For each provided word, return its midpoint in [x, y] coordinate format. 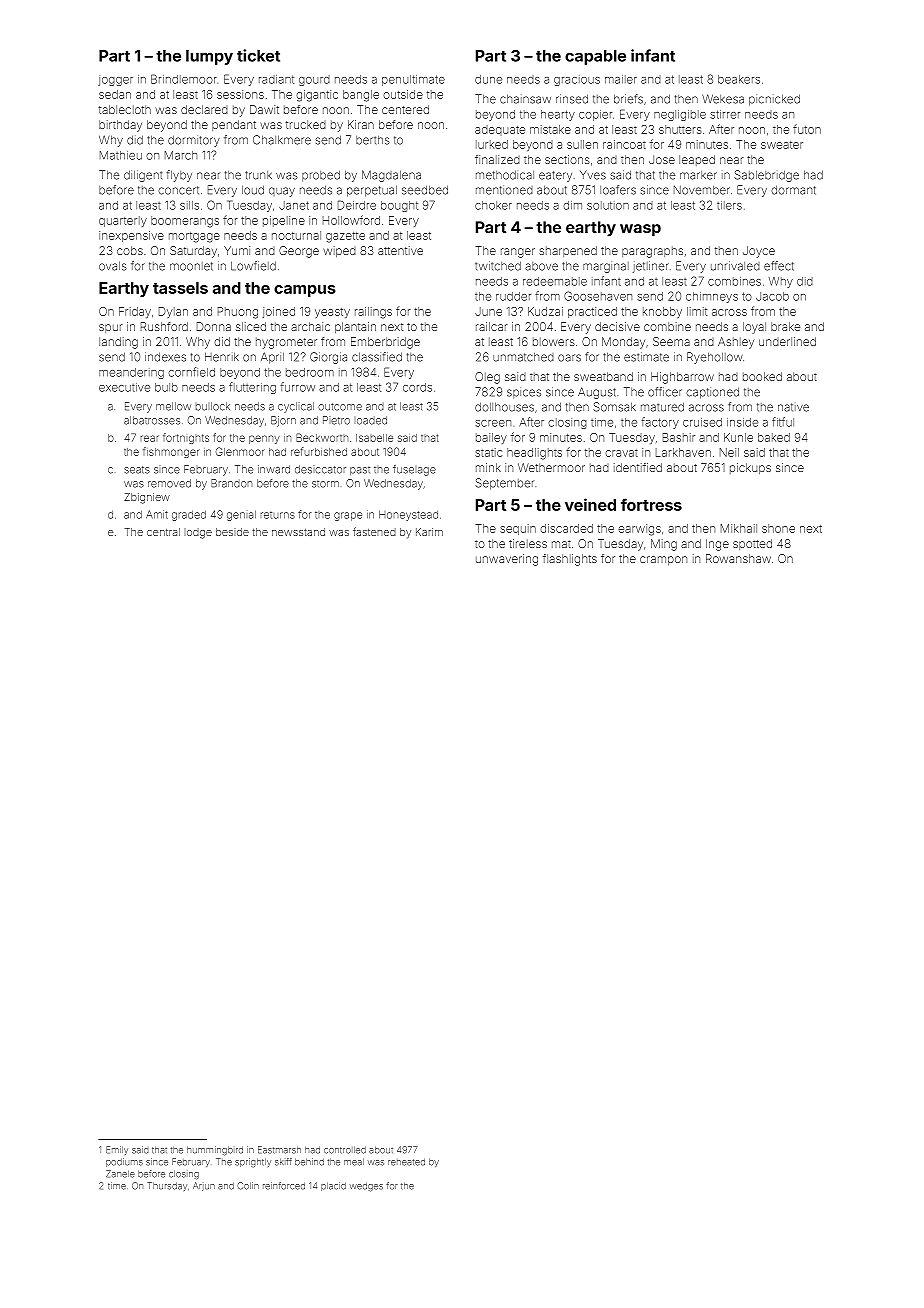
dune [488, 79]
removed [169, 483]
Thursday [167, 1186]
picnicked [774, 100]
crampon [663, 560]
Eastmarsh [279, 1150]
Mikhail [739, 528]
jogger [115, 80]
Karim [429, 532]
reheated [406, 1162]
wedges [366, 1187]
